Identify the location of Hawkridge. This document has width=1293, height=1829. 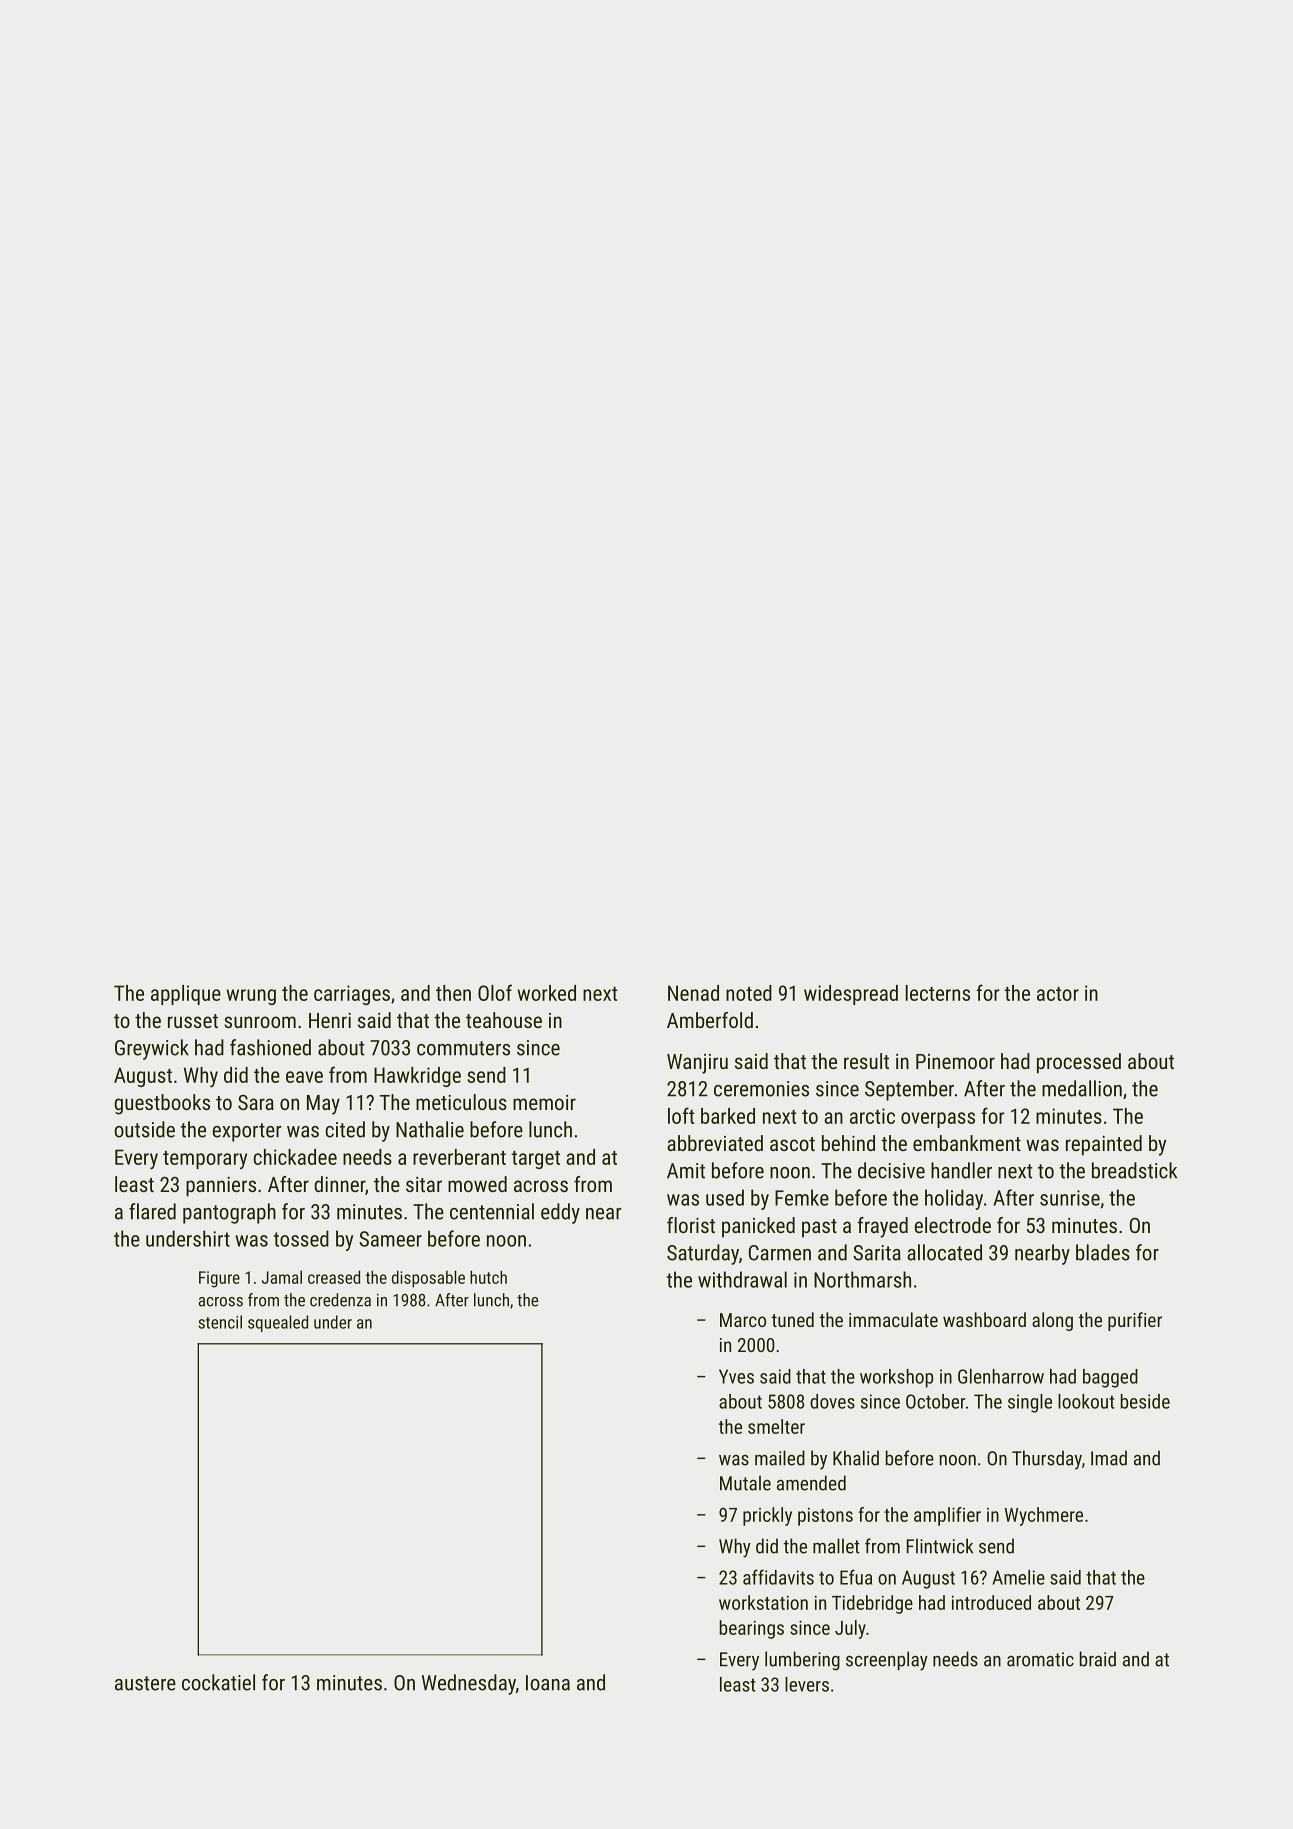
(417, 1077).
